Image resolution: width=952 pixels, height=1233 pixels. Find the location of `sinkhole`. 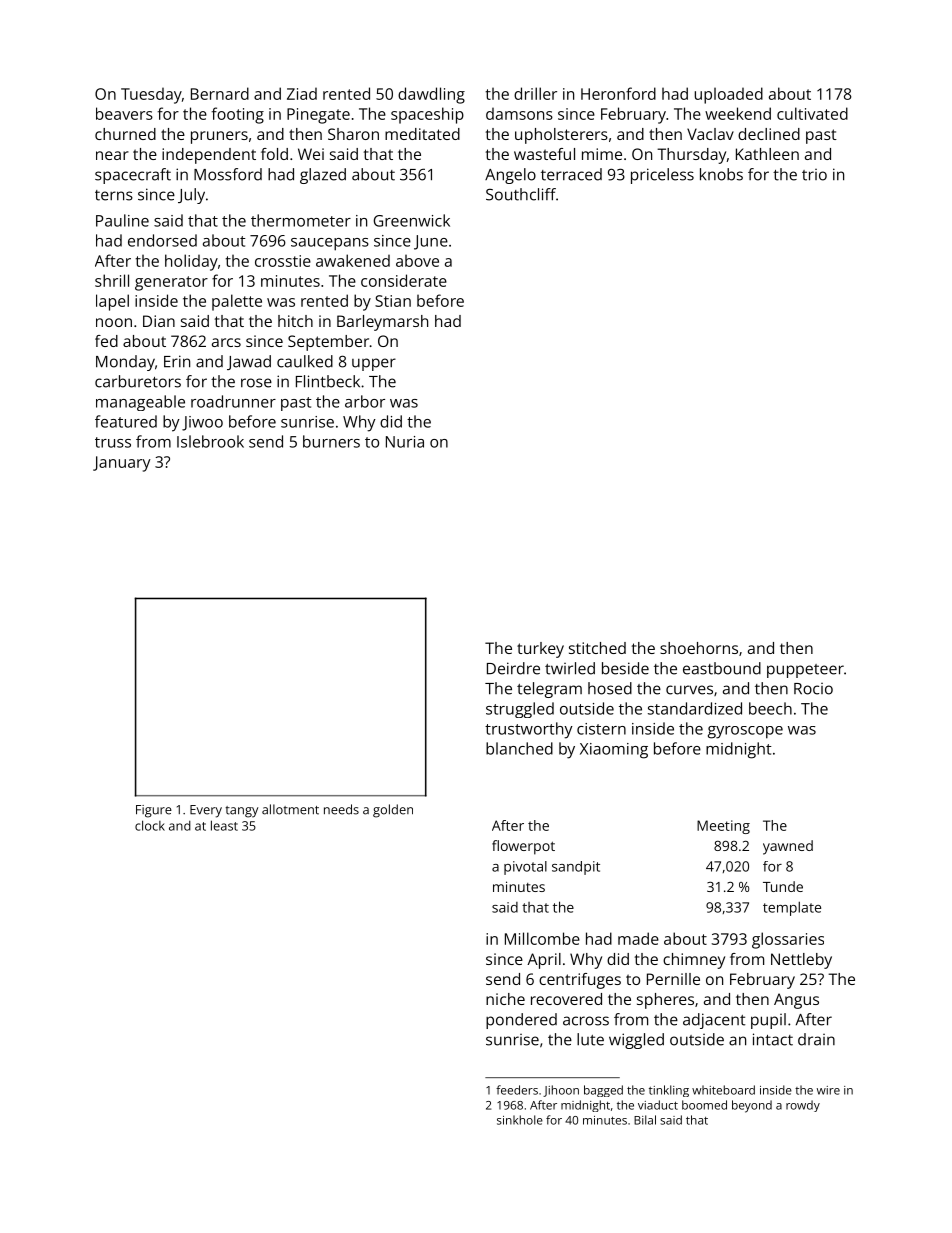

sinkhole is located at coordinates (520, 1120).
